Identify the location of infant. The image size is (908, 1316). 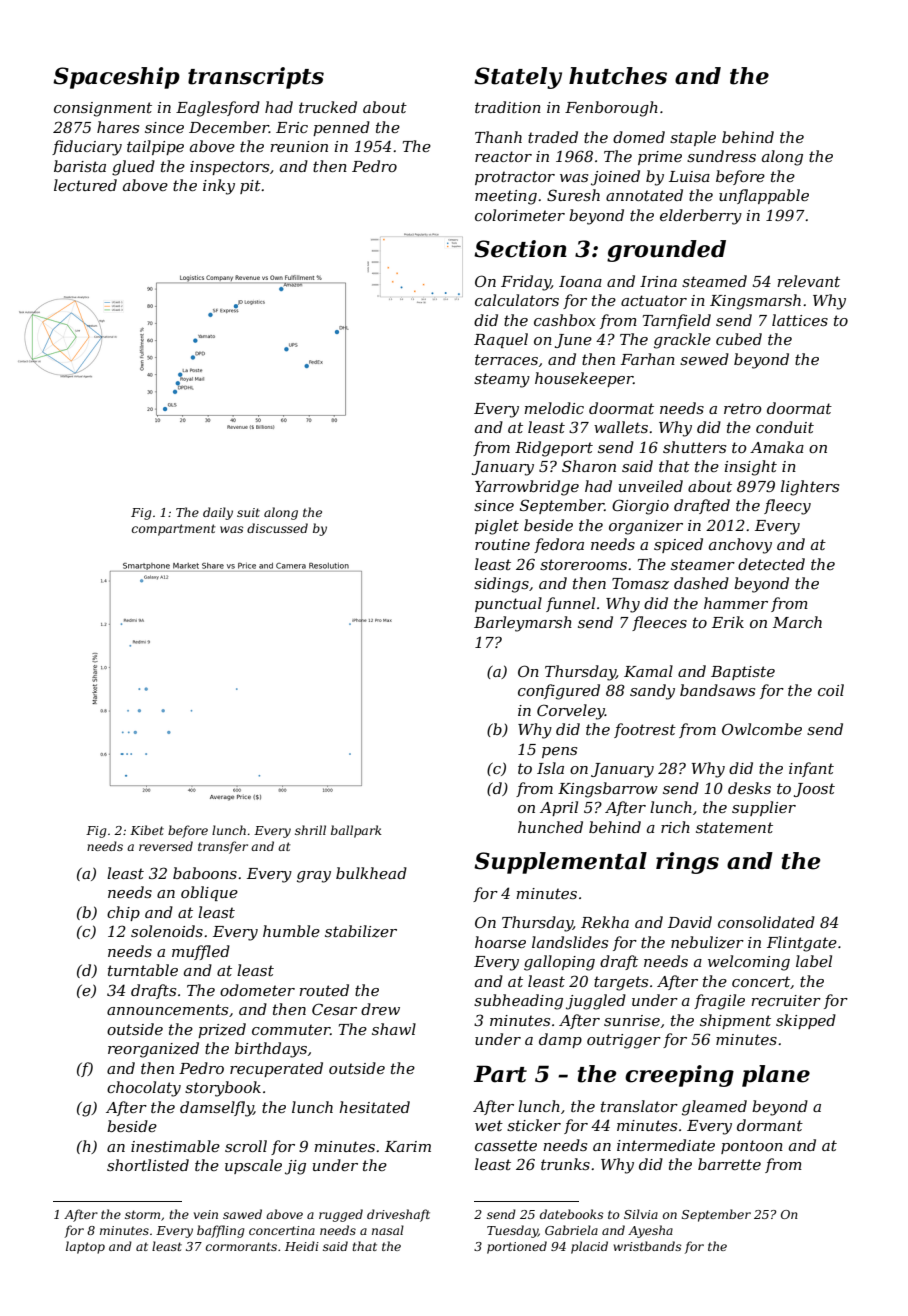
(811, 769).
